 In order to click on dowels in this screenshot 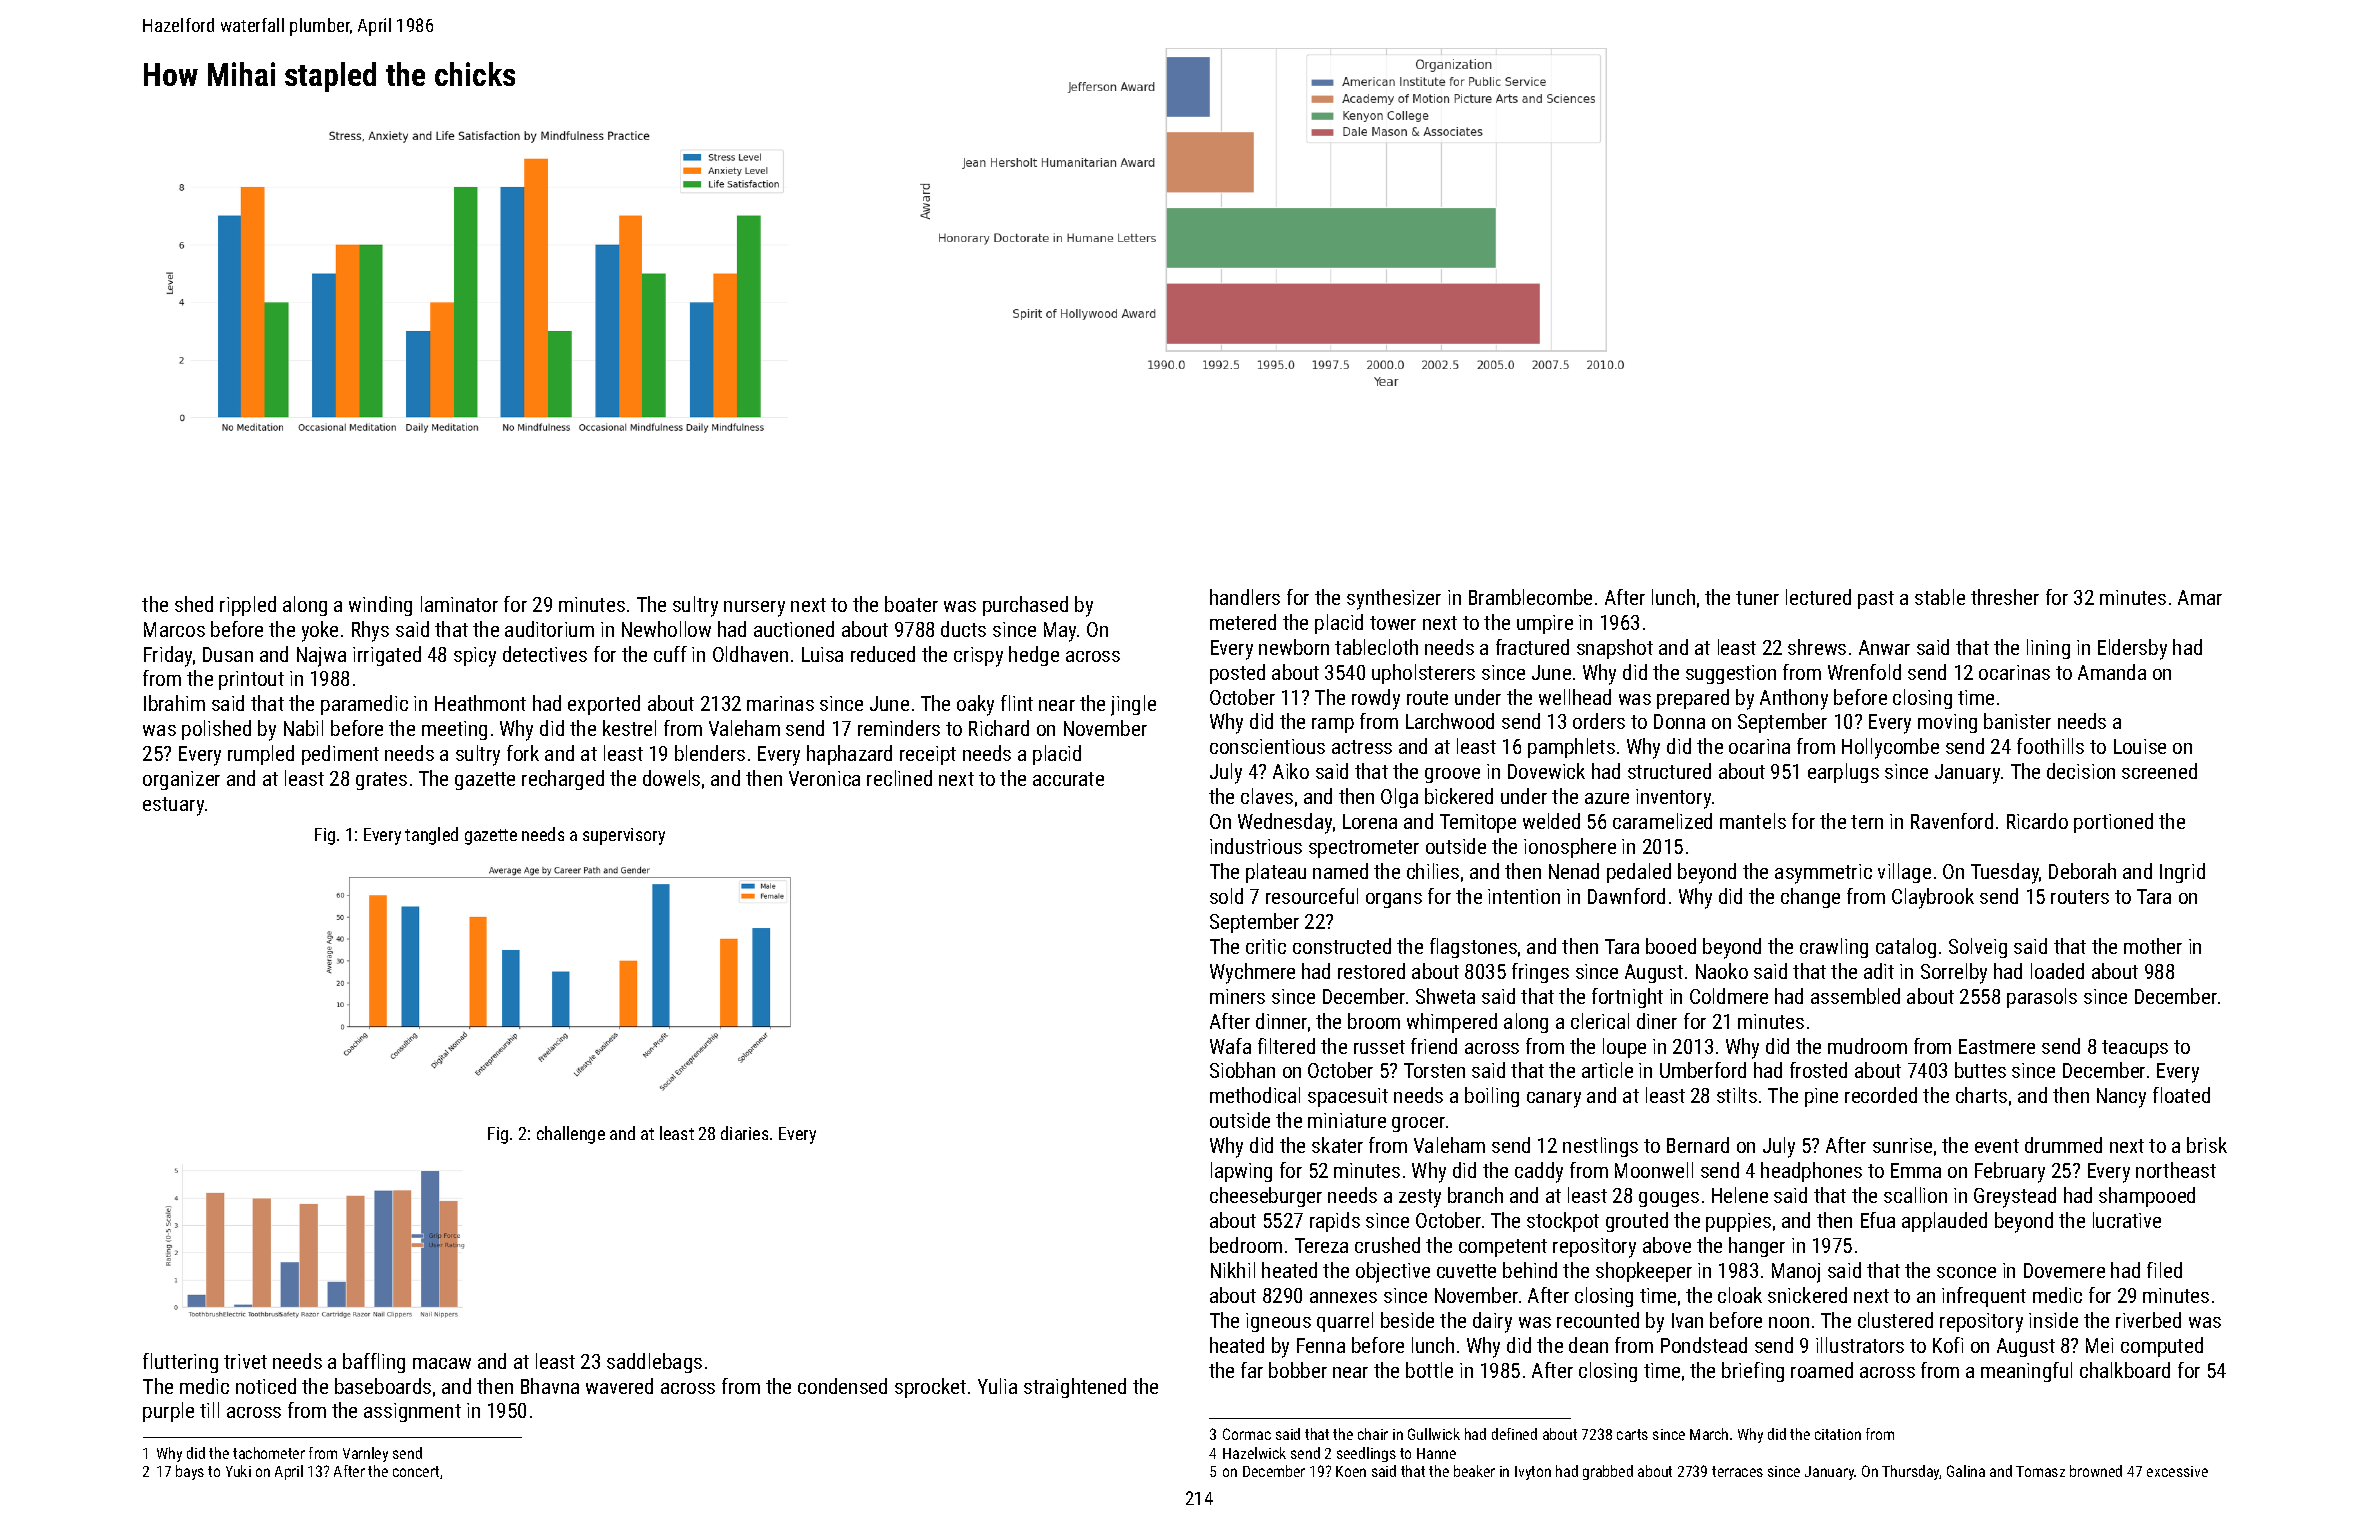, I will do `click(671, 778)`.
